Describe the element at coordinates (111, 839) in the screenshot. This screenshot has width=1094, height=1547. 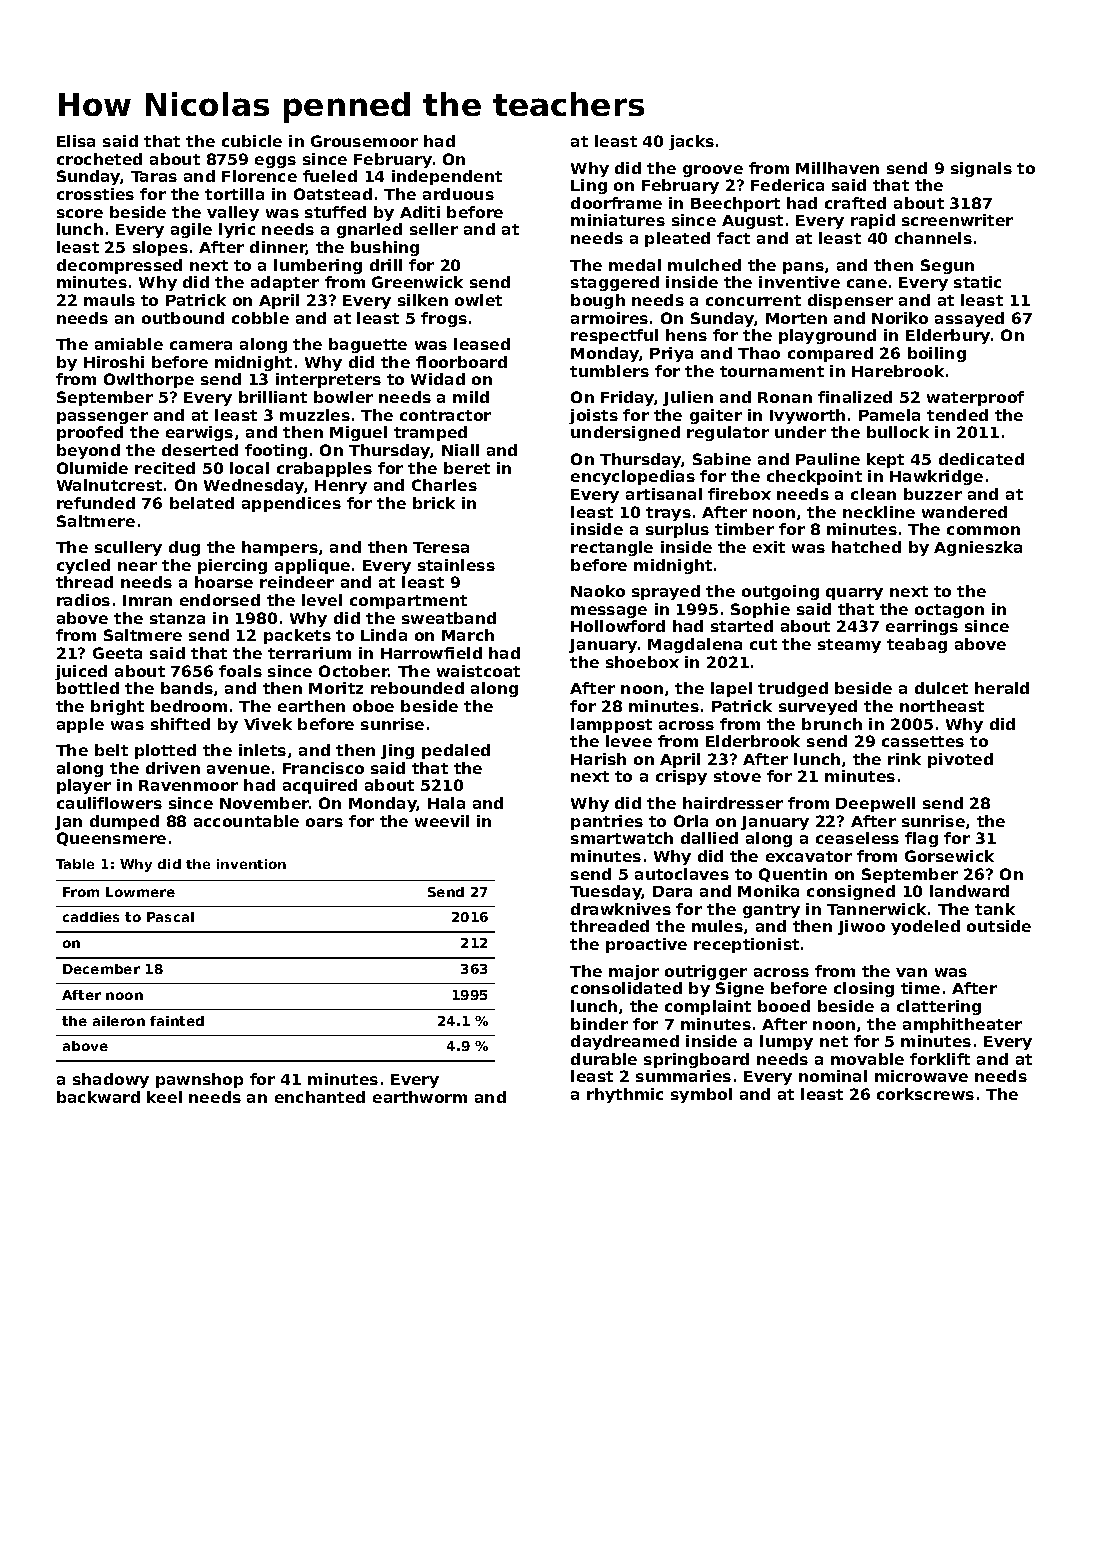
I see `Queensmere` at that location.
